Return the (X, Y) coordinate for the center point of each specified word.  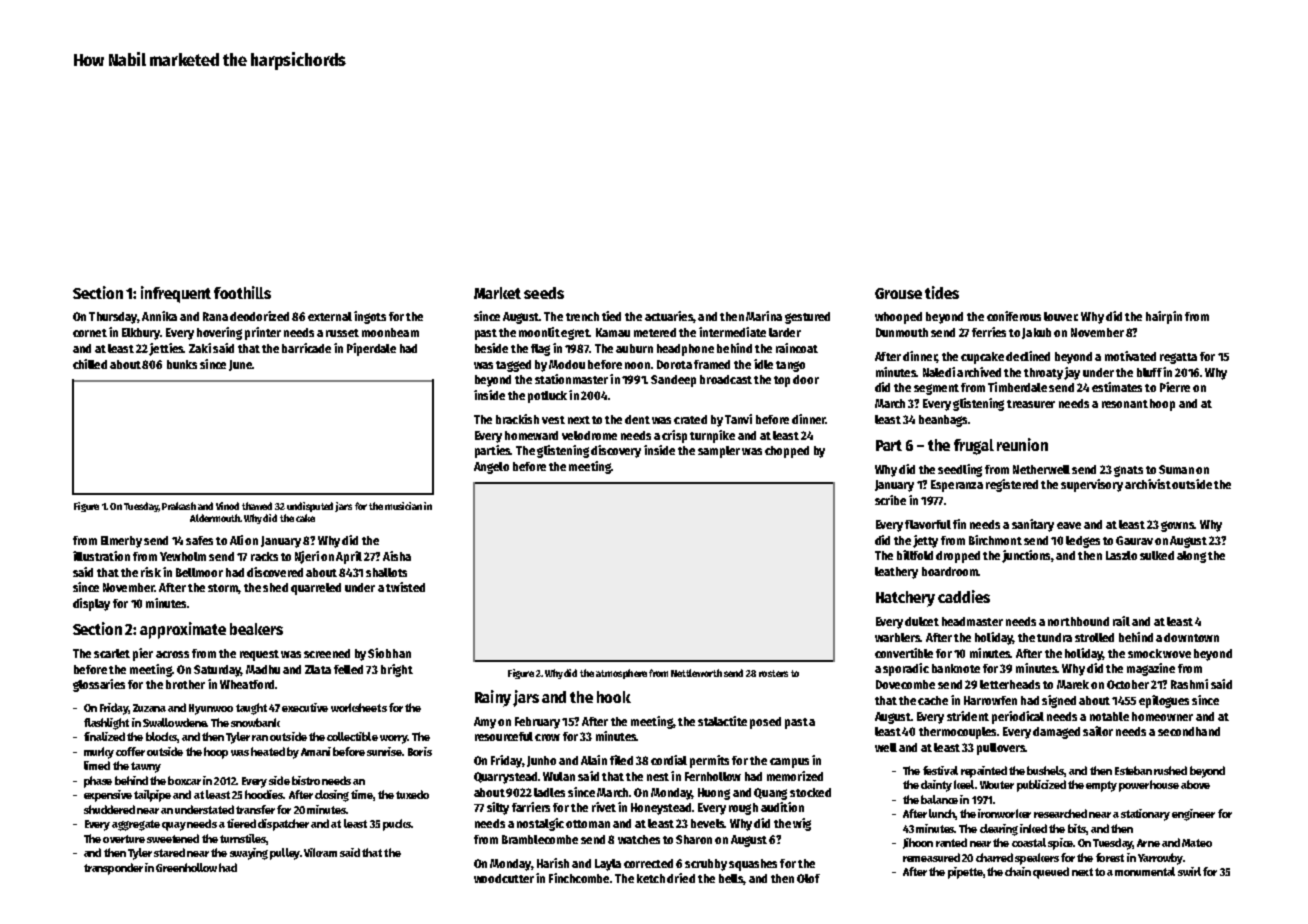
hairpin (1164, 317)
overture (124, 839)
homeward (531, 435)
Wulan (559, 776)
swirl (1189, 871)
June (240, 365)
